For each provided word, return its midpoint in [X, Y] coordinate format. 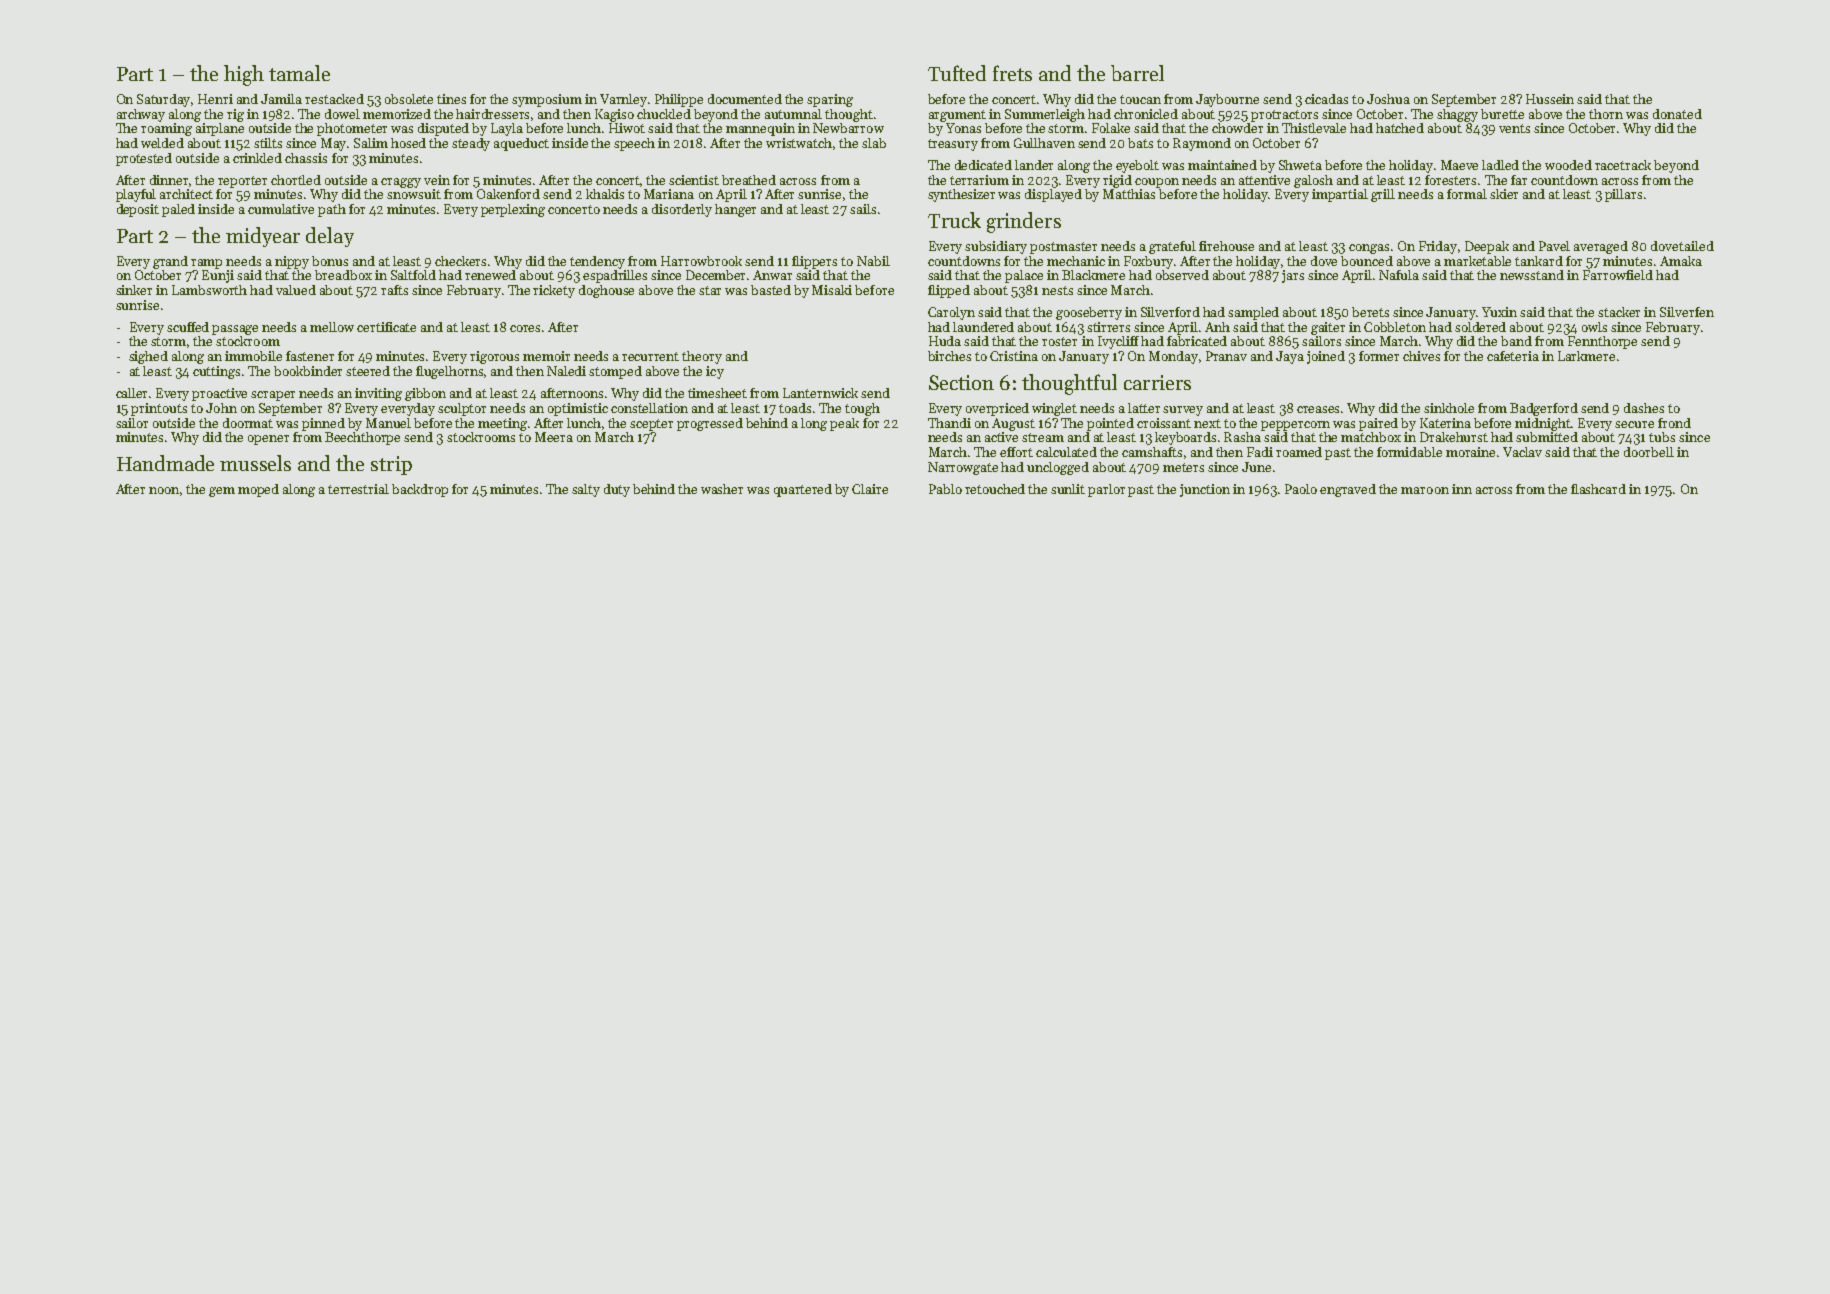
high [244, 75]
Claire [870, 489]
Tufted [957, 73]
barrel [1137, 73]
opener [268, 440]
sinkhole [1449, 408]
